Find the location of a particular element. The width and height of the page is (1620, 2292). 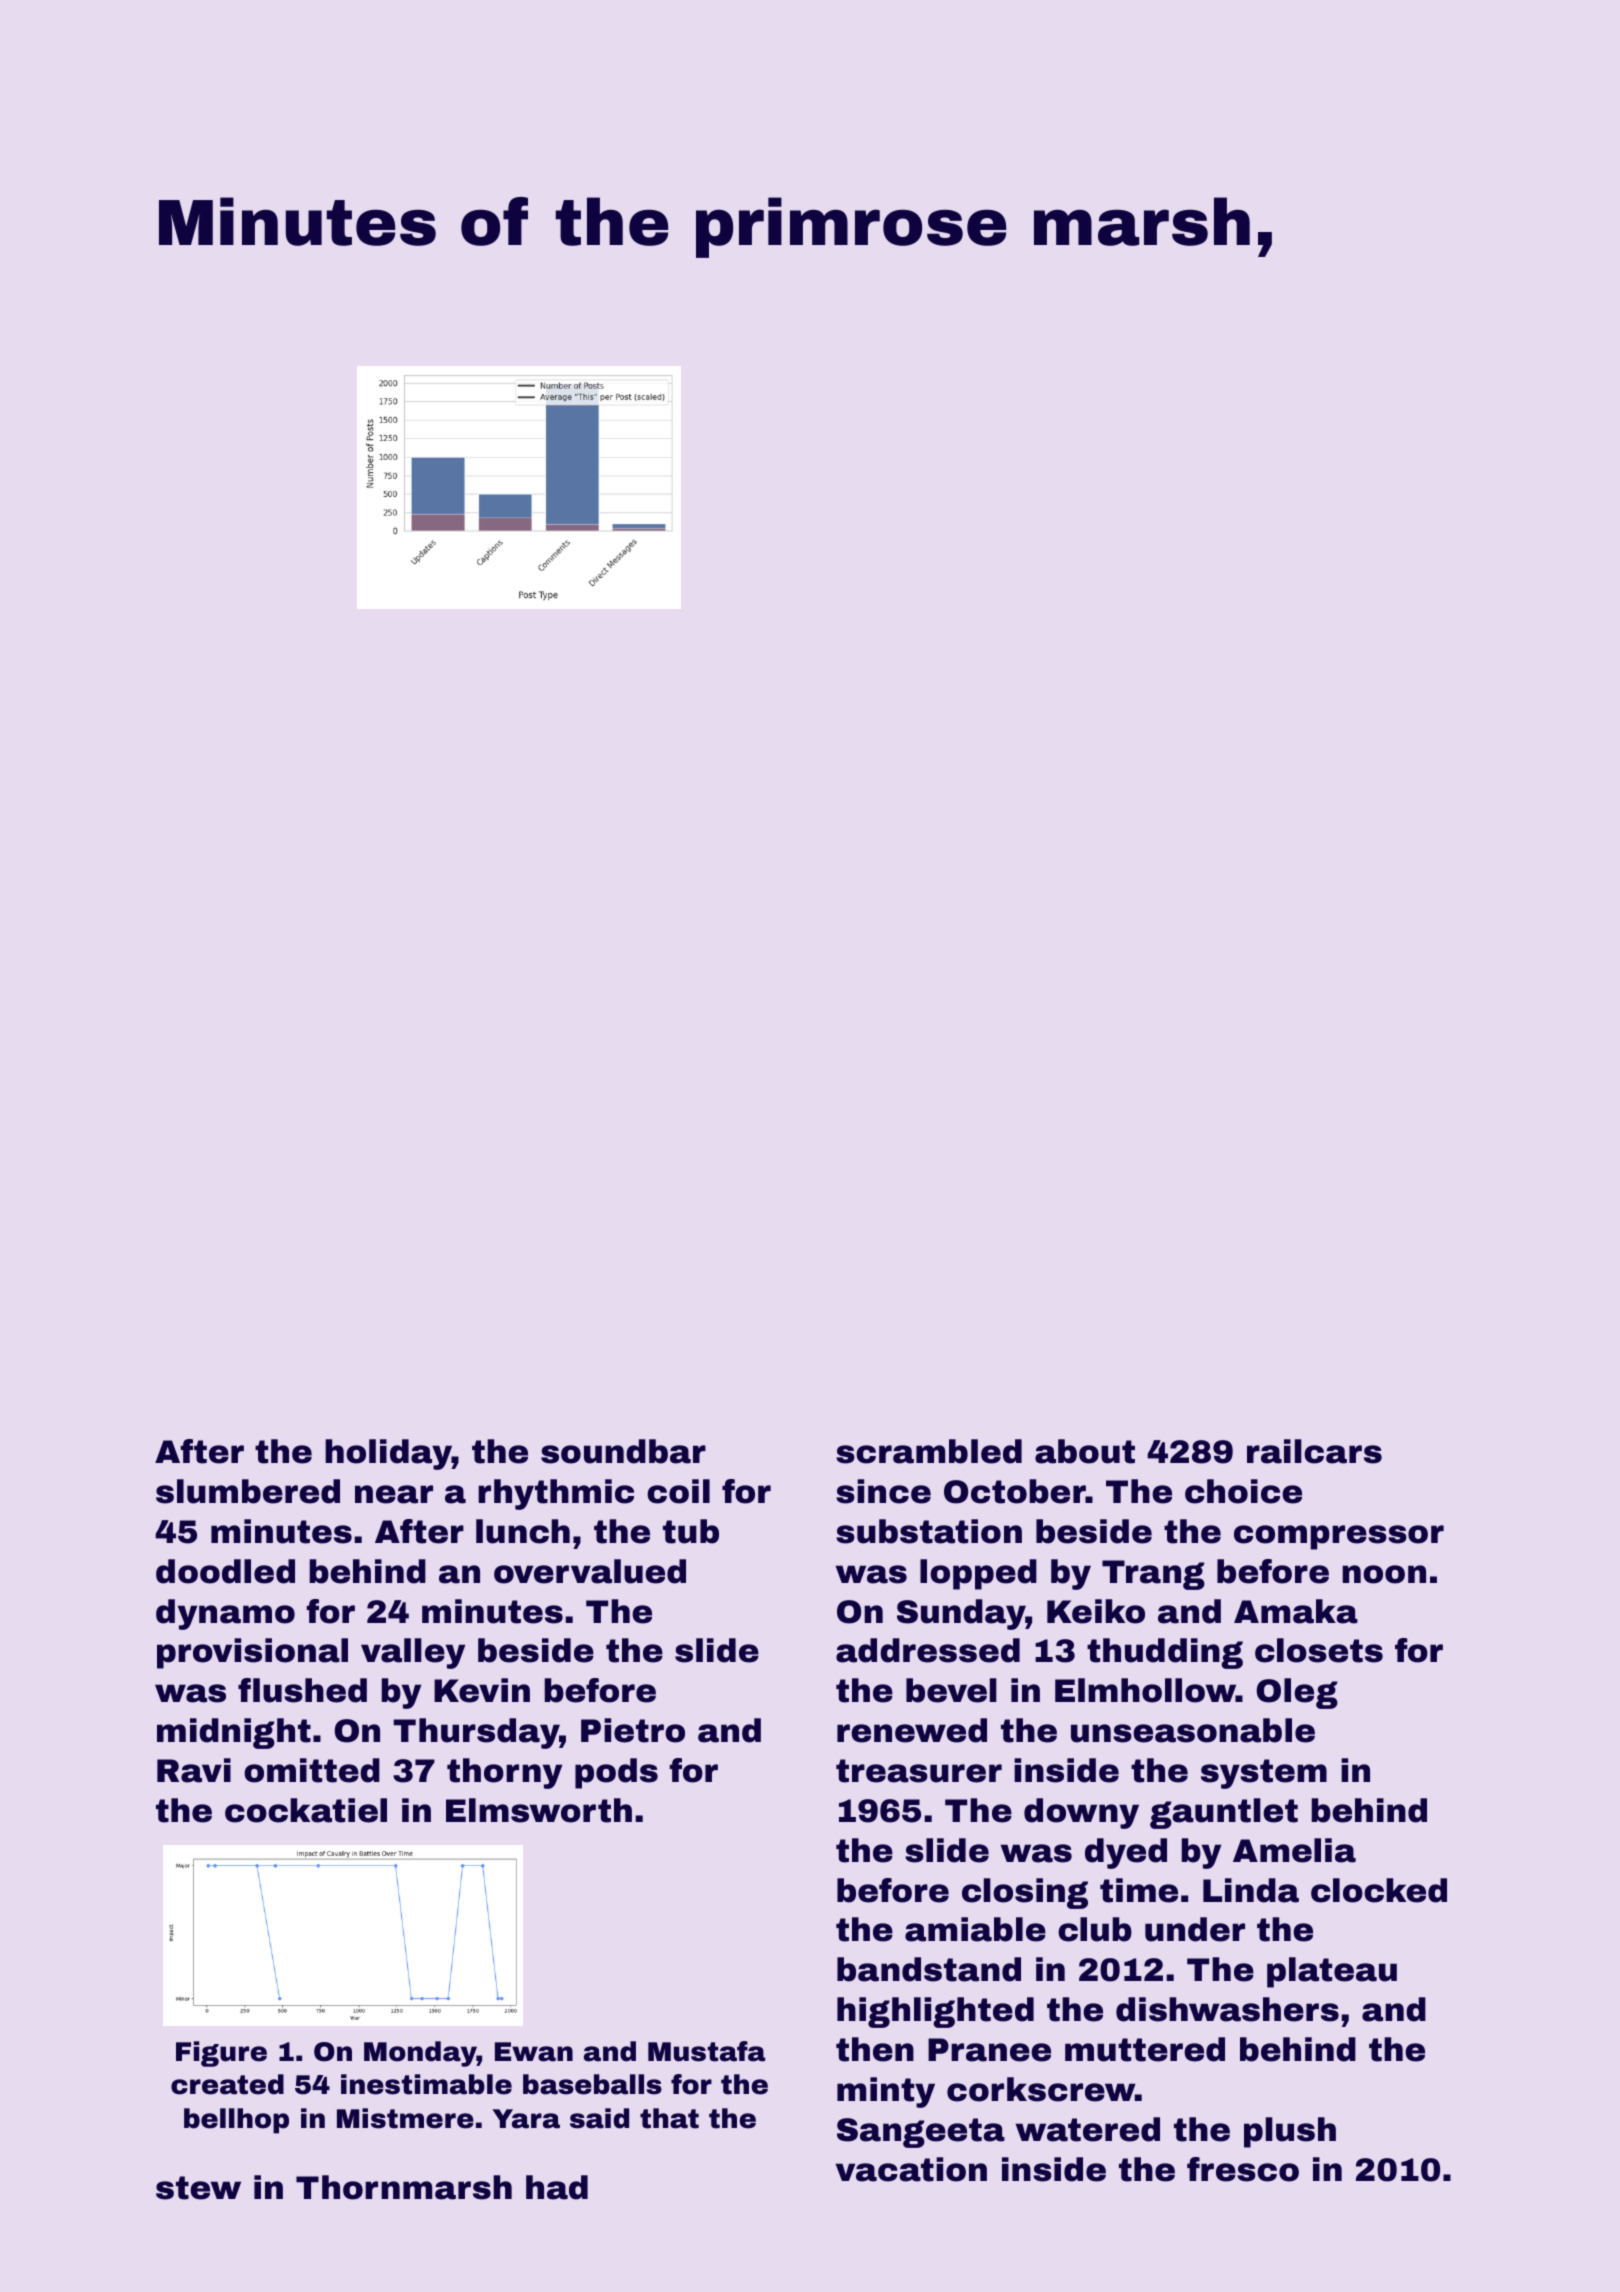

plush is located at coordinates (1290, 2132).
